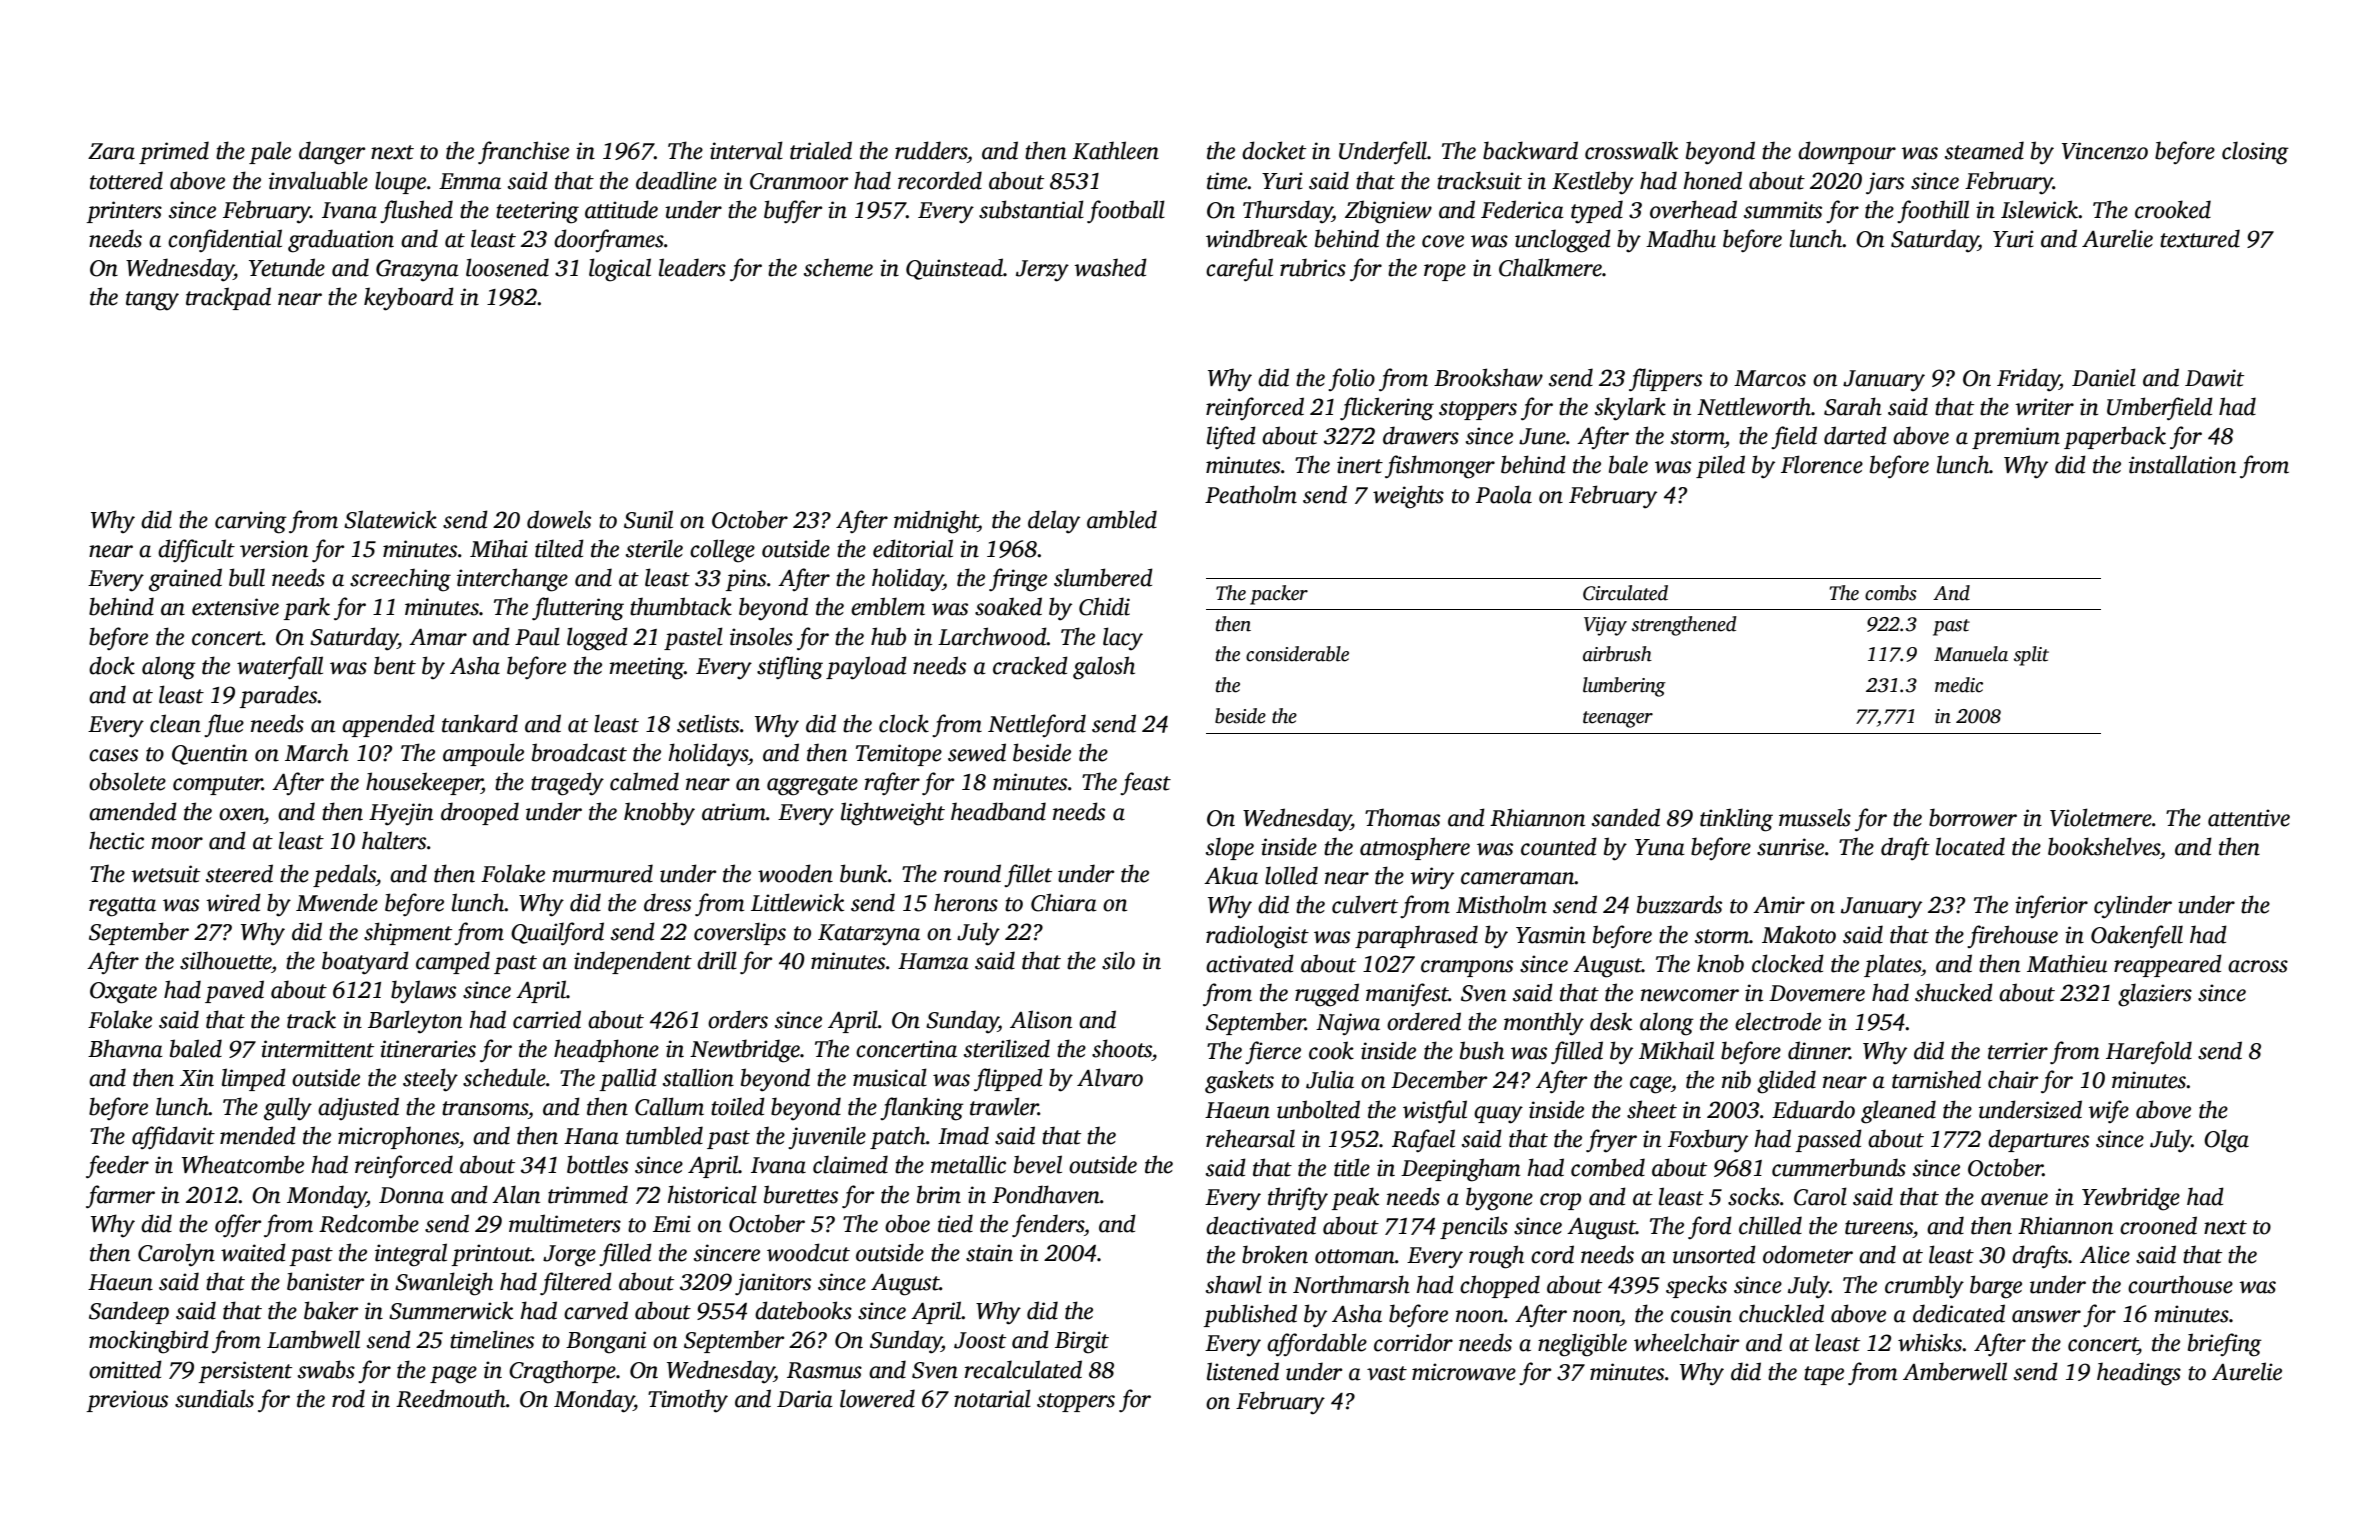  Describe the element at coordinates (1824, 1375) in the document. I see `tape` at that location.
